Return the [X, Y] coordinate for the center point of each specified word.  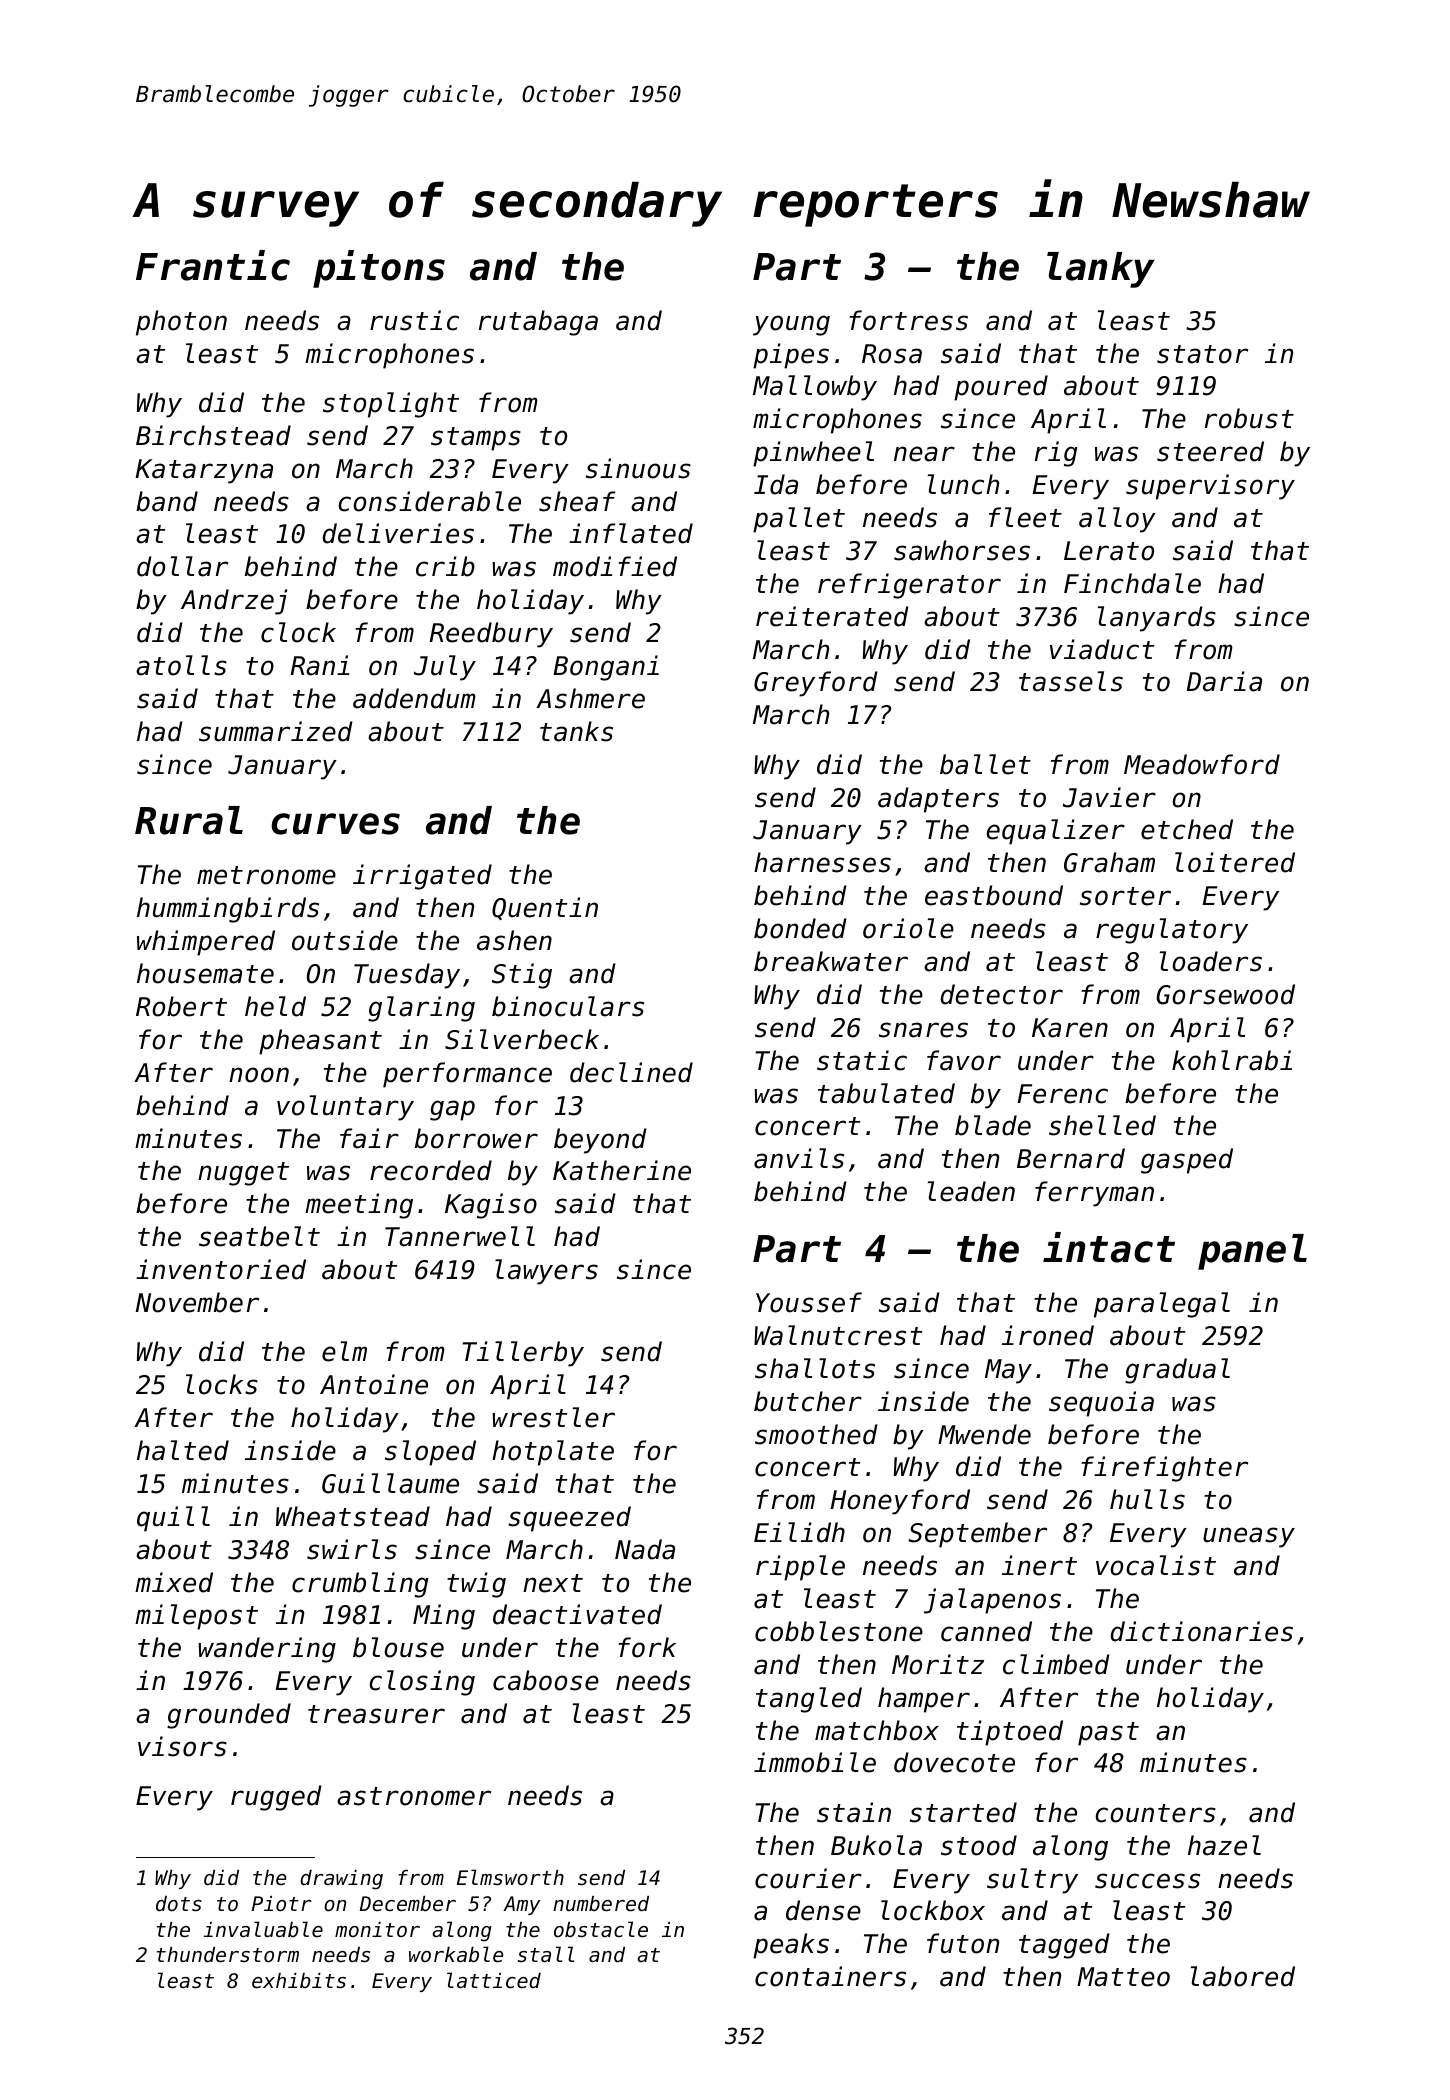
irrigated [422, 877]
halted [183, 1450]
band [167, 501]
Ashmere [590, 698]
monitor [377, 1930]
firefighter [1164, 1469]
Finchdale [1132, 583]
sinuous [638, 468]
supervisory [1210, 487]
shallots [815, 1368]
